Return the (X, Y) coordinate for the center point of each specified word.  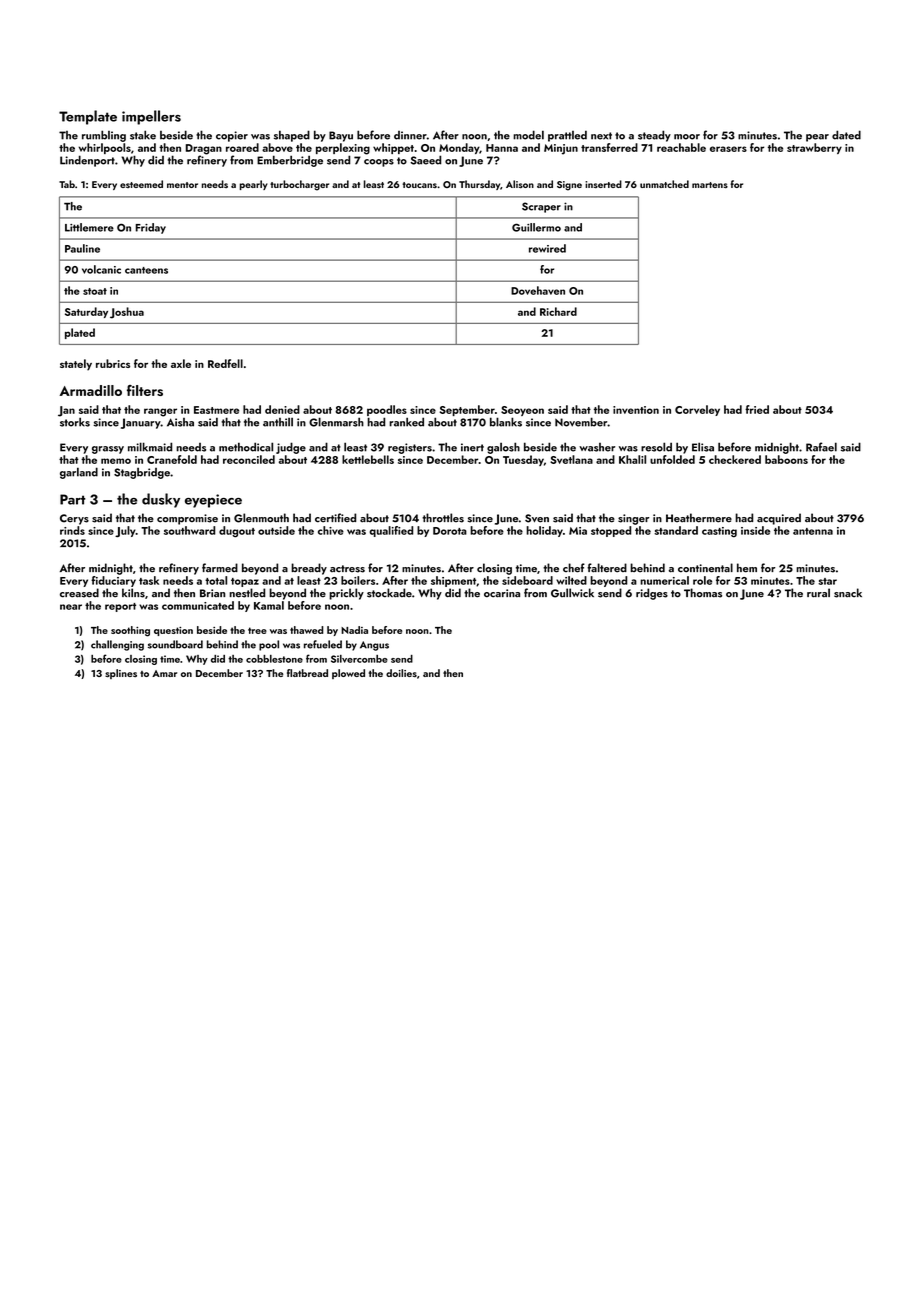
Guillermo (536, 227)
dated (846, 135)
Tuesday (523, 460)
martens (710, 185)
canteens (146, 270)
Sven (537, 518)
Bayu (341, 136)
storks (75, 422)
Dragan (204, 149)
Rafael (821, 447)
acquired (779, 519)
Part (73, 499)
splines (121, 674)
